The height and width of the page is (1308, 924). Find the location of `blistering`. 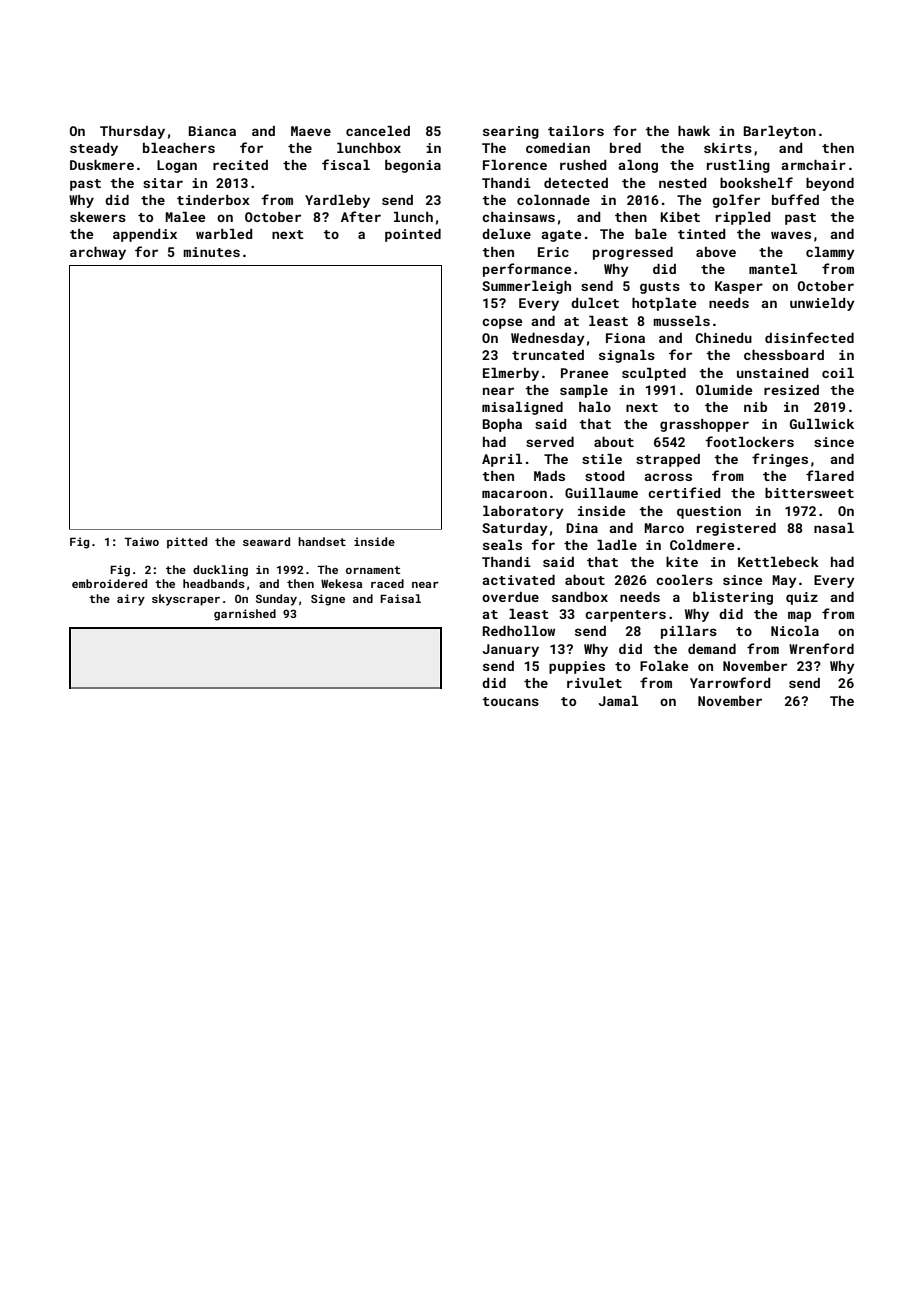

blistering is located at coordinates (733, 598).
